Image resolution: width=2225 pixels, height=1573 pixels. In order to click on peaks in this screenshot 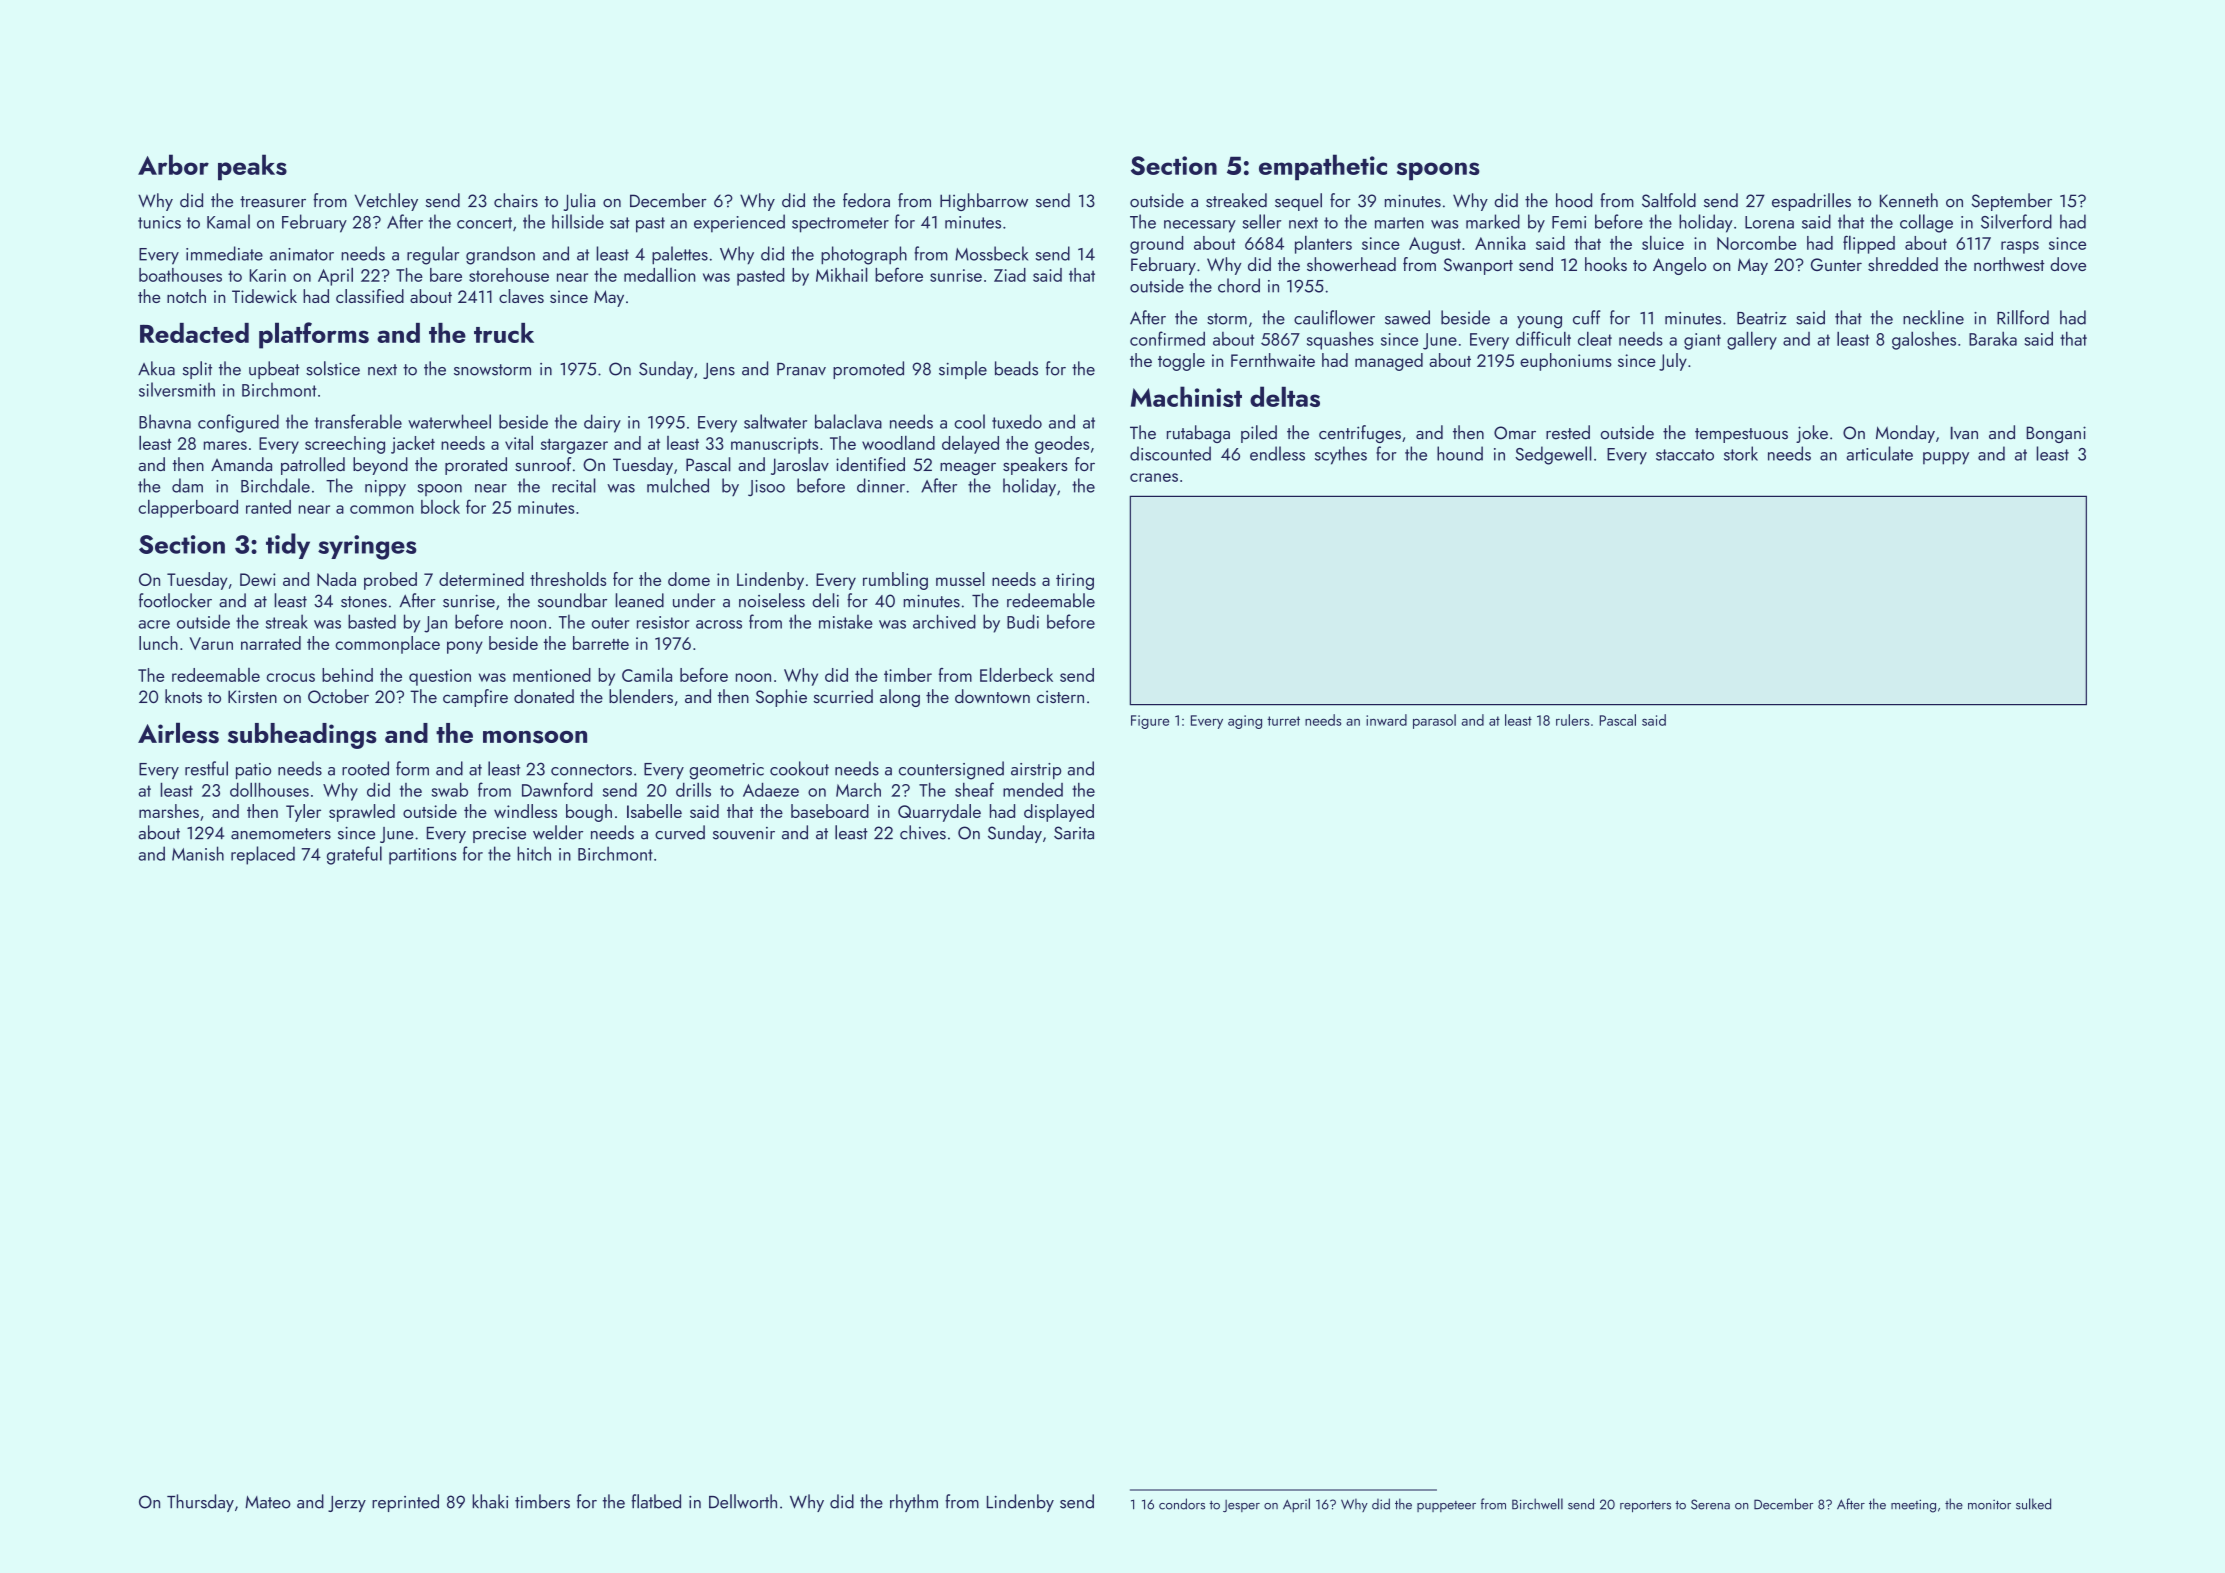, I will do `click(252, 167)`.
